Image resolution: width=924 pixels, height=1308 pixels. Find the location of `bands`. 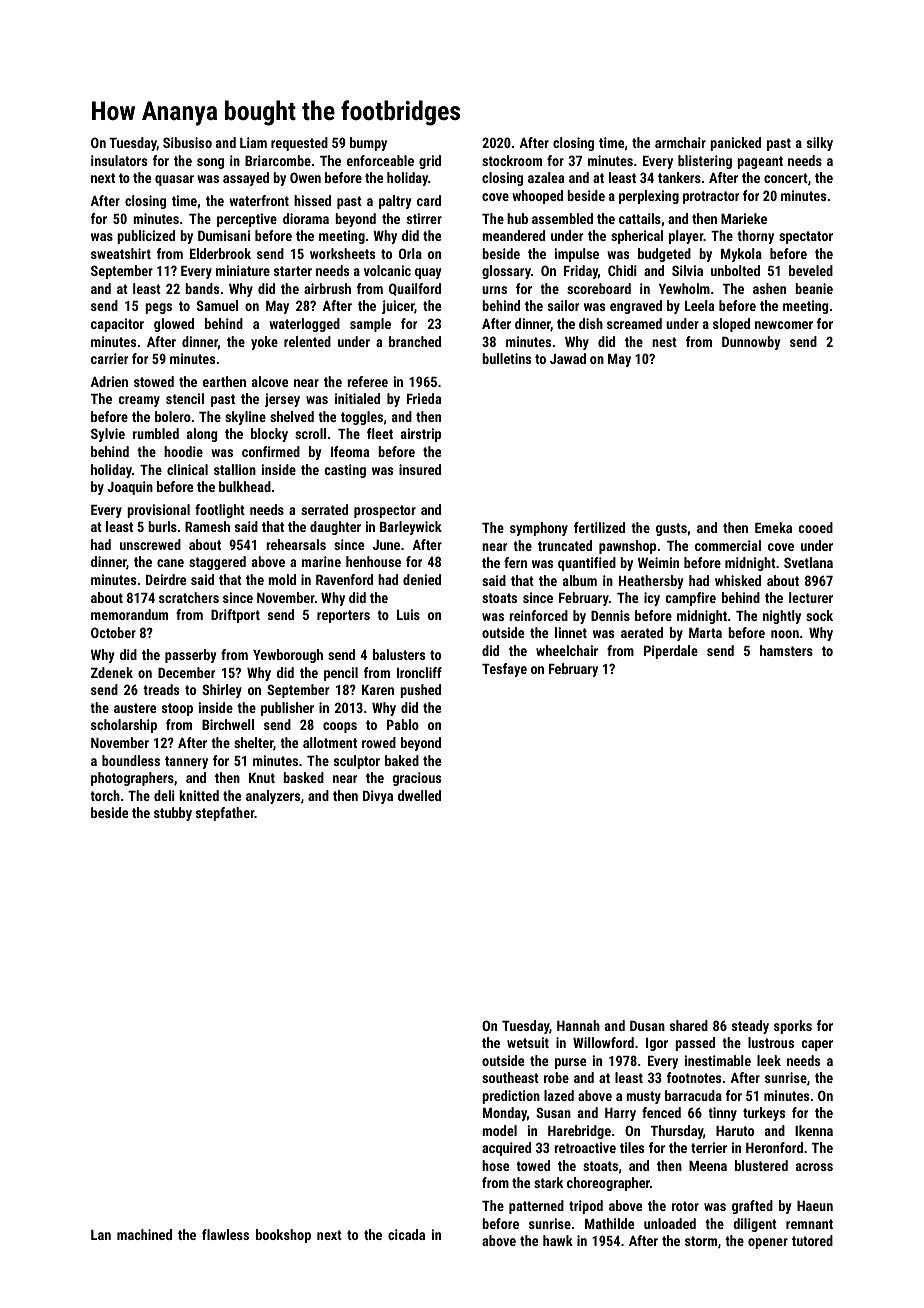

bands is located at coordinates (202, 288).
